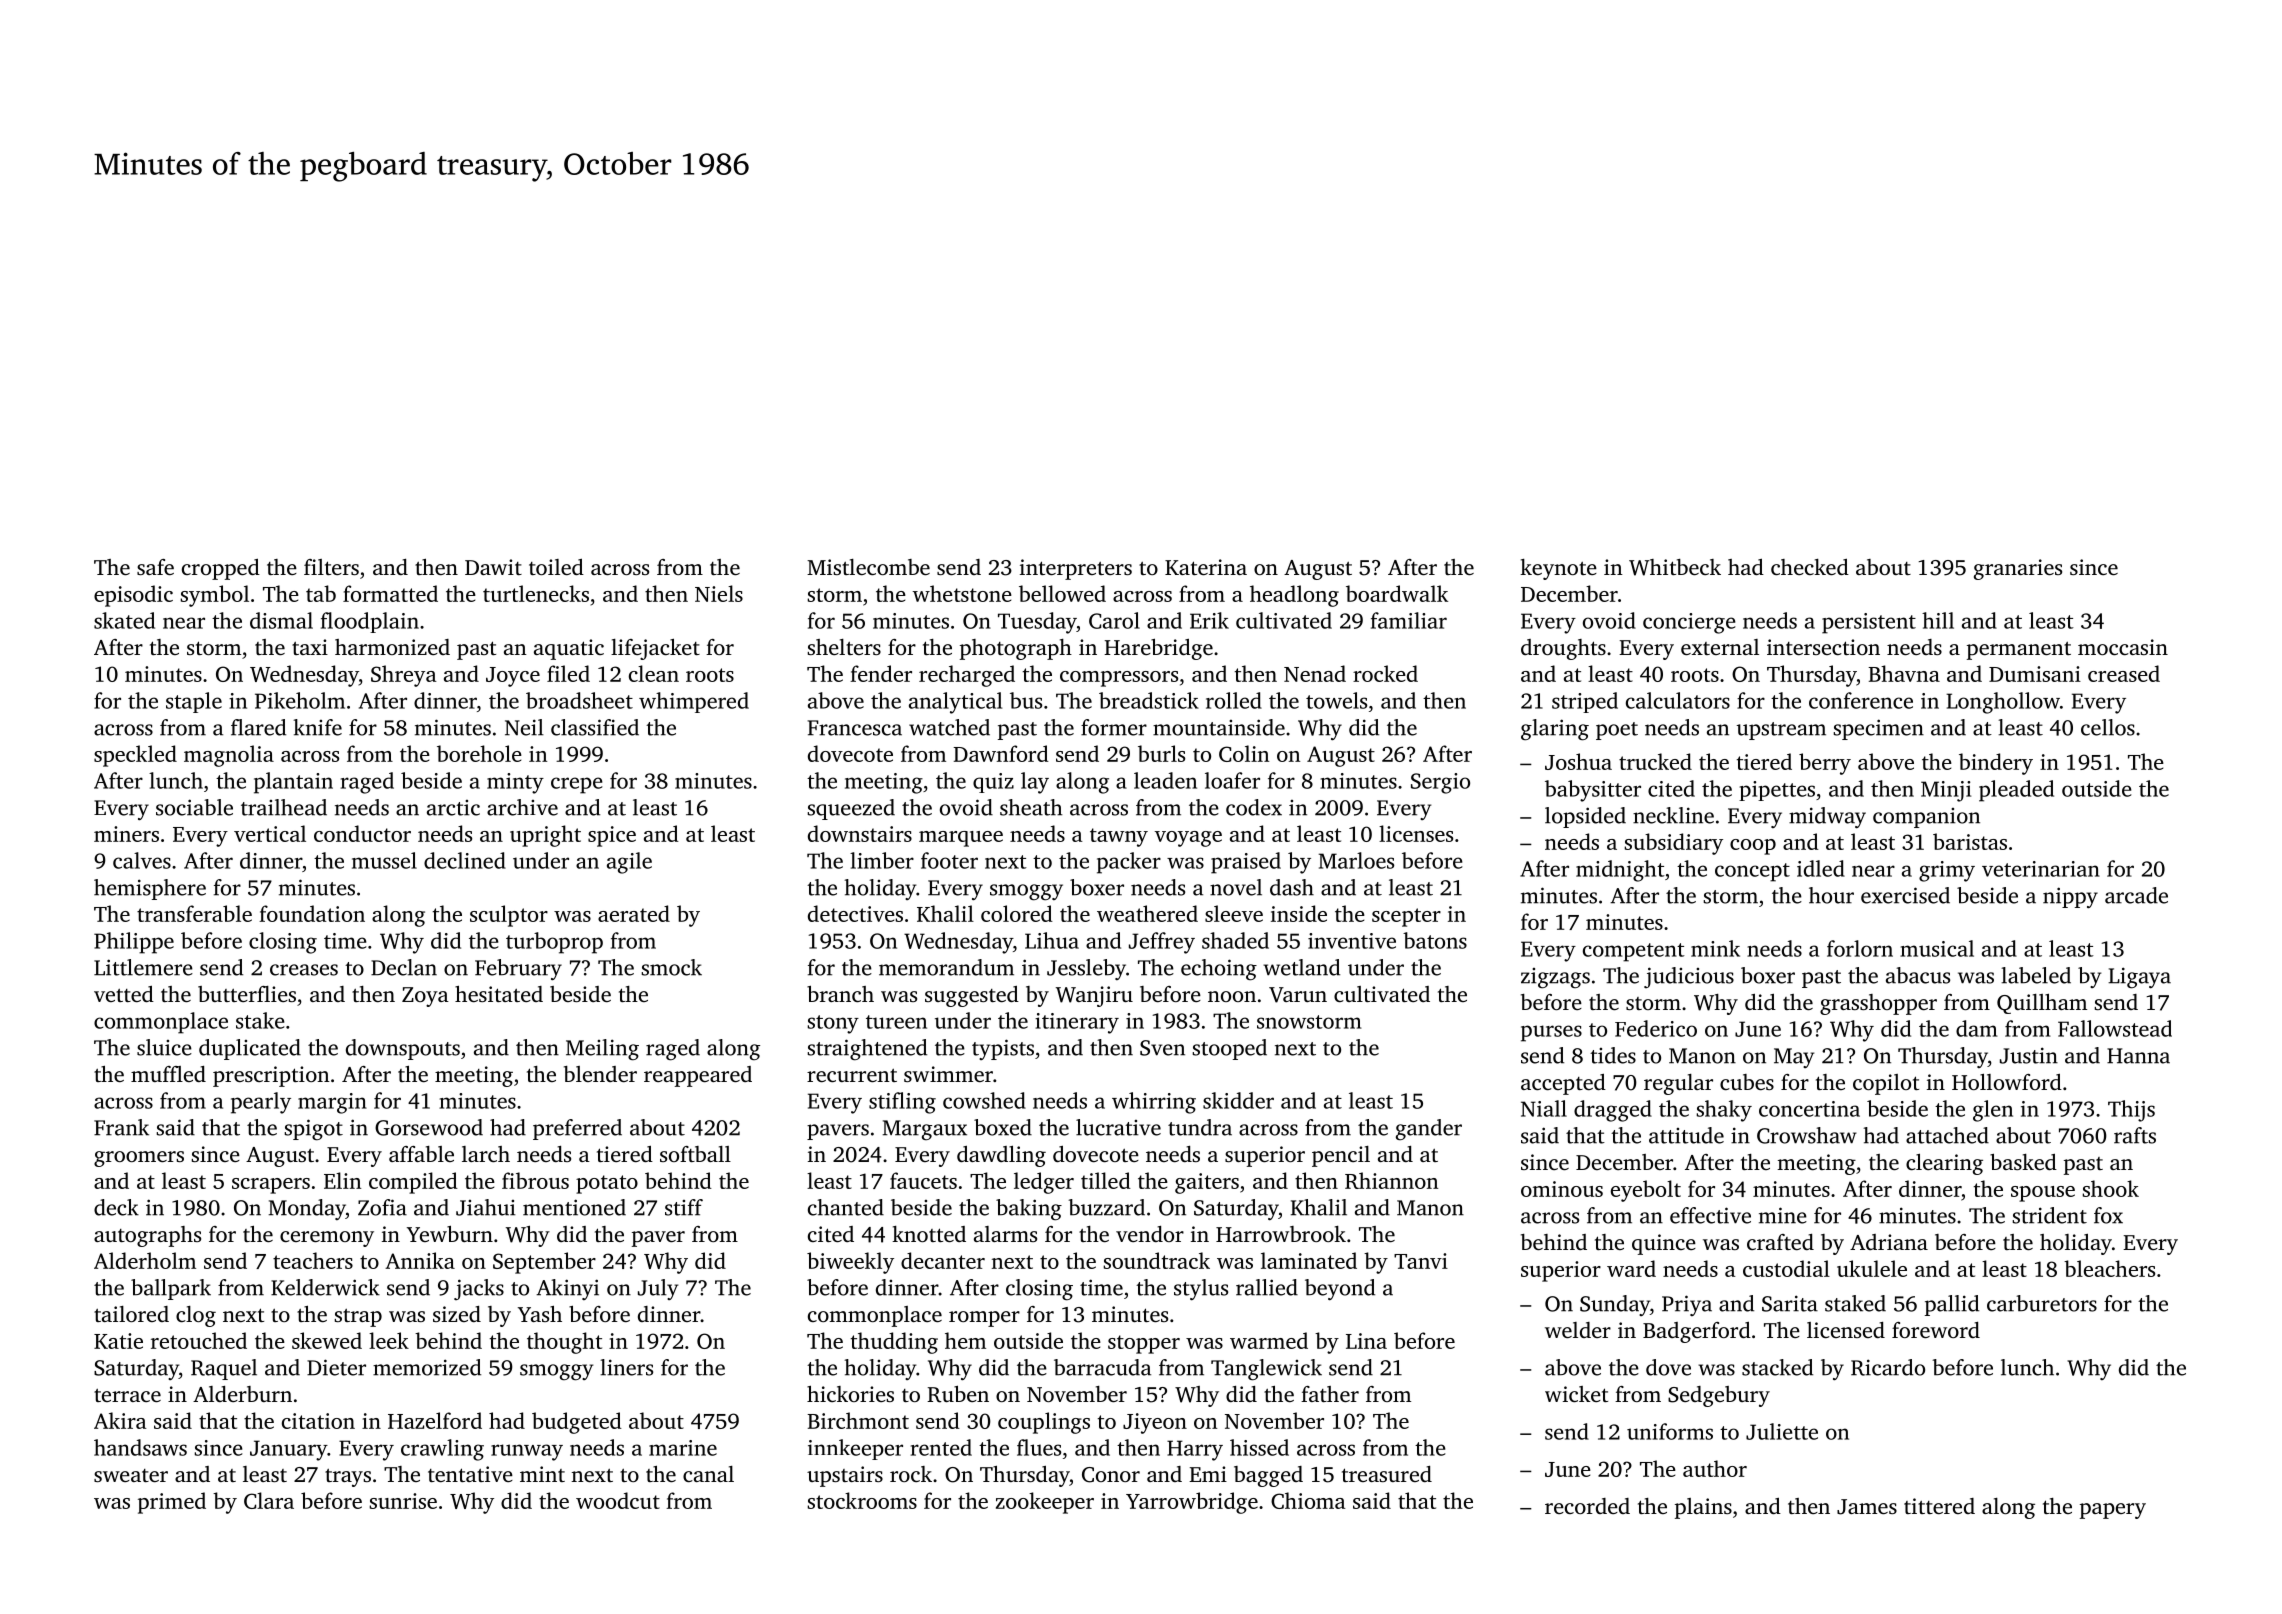 The image size is (2282, 1614). What do you see at coordinates (1888, 1367) in the screenshot?
I see `Ricardo` at bounding box center [1888, 1367].
